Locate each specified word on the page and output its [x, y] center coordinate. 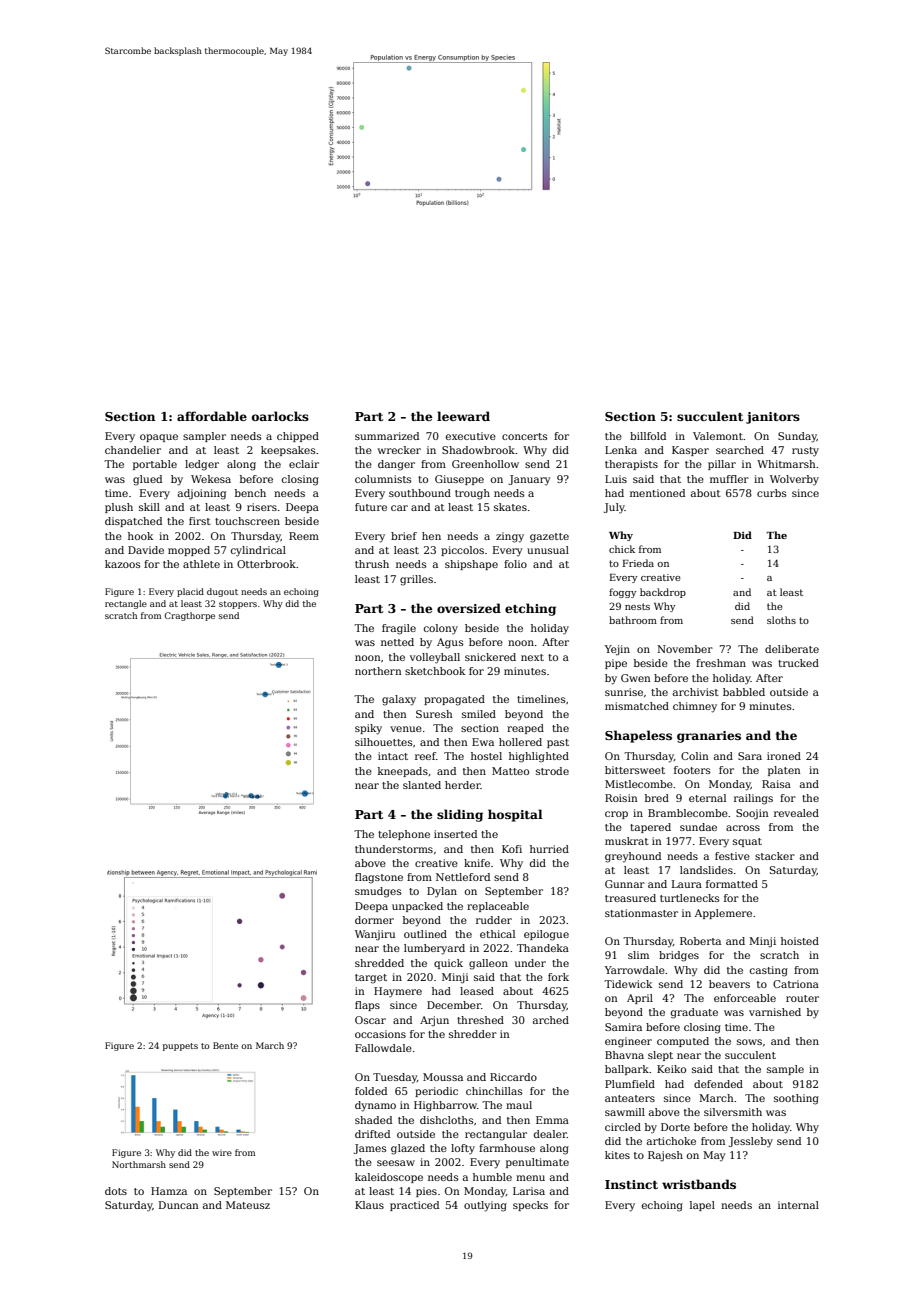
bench [250, 493]
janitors [773, 418]
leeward [463, 416]
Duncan [179, 1205]
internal [798, 1205]
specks [530, 1206]
